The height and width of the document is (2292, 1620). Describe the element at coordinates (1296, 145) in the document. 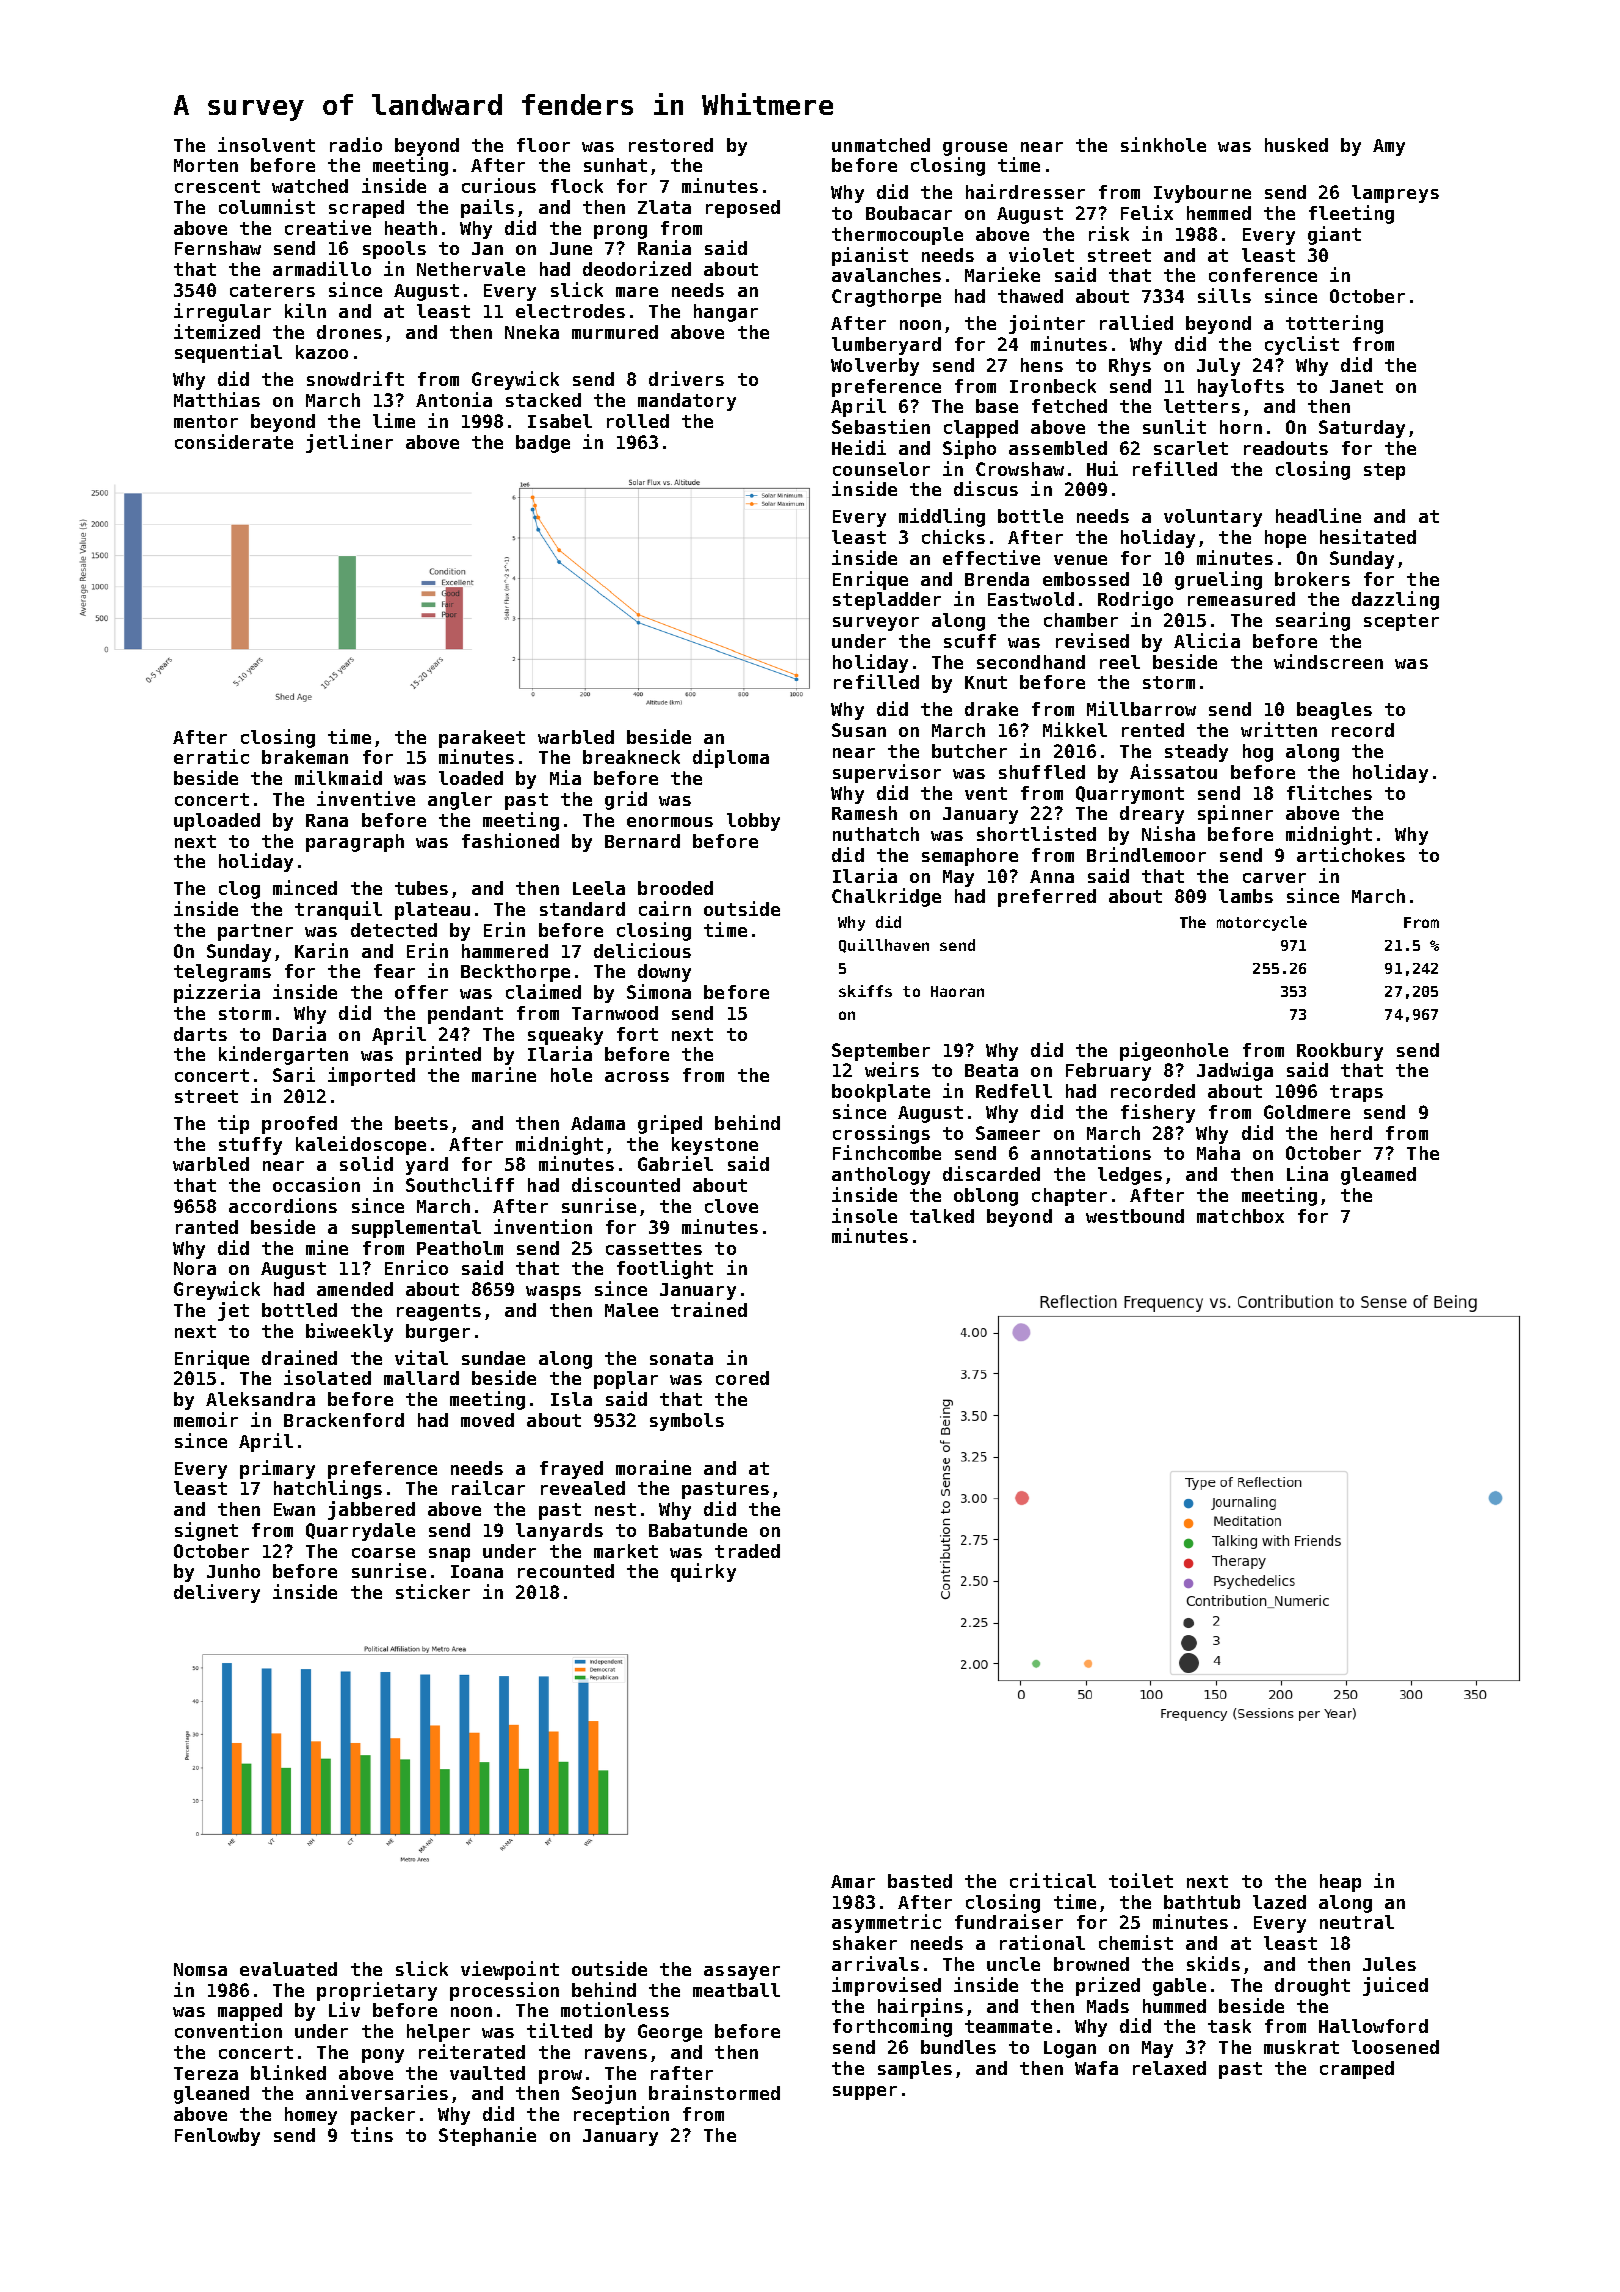

I see `husked` at that location.
